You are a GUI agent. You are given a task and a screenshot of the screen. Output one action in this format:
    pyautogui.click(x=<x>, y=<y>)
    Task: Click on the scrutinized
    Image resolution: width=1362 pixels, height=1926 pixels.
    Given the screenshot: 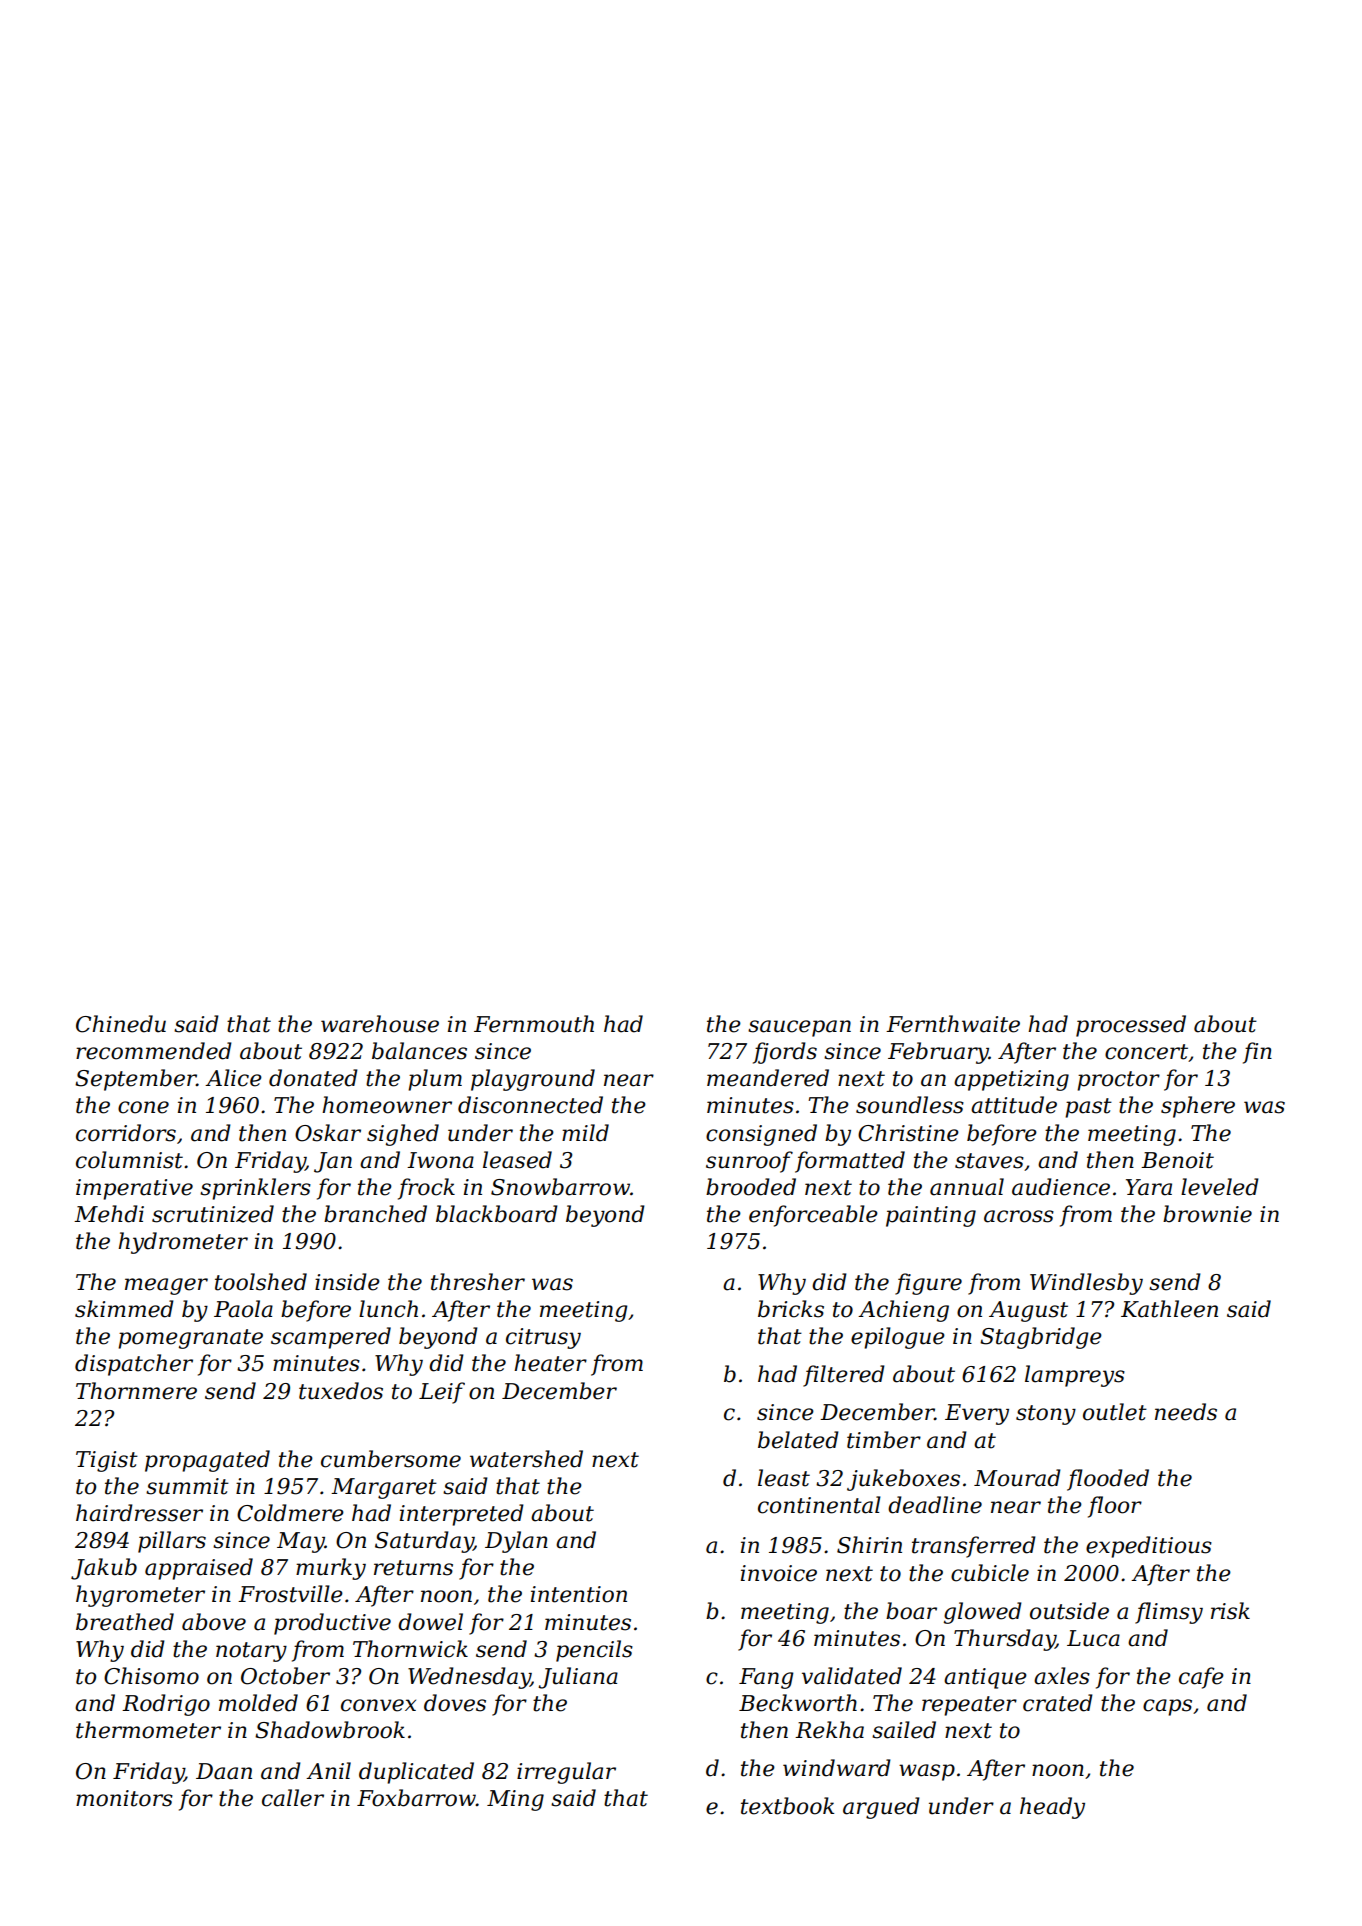 What is the action you would take?
    pyautogui.click(x=213, y=1214)
